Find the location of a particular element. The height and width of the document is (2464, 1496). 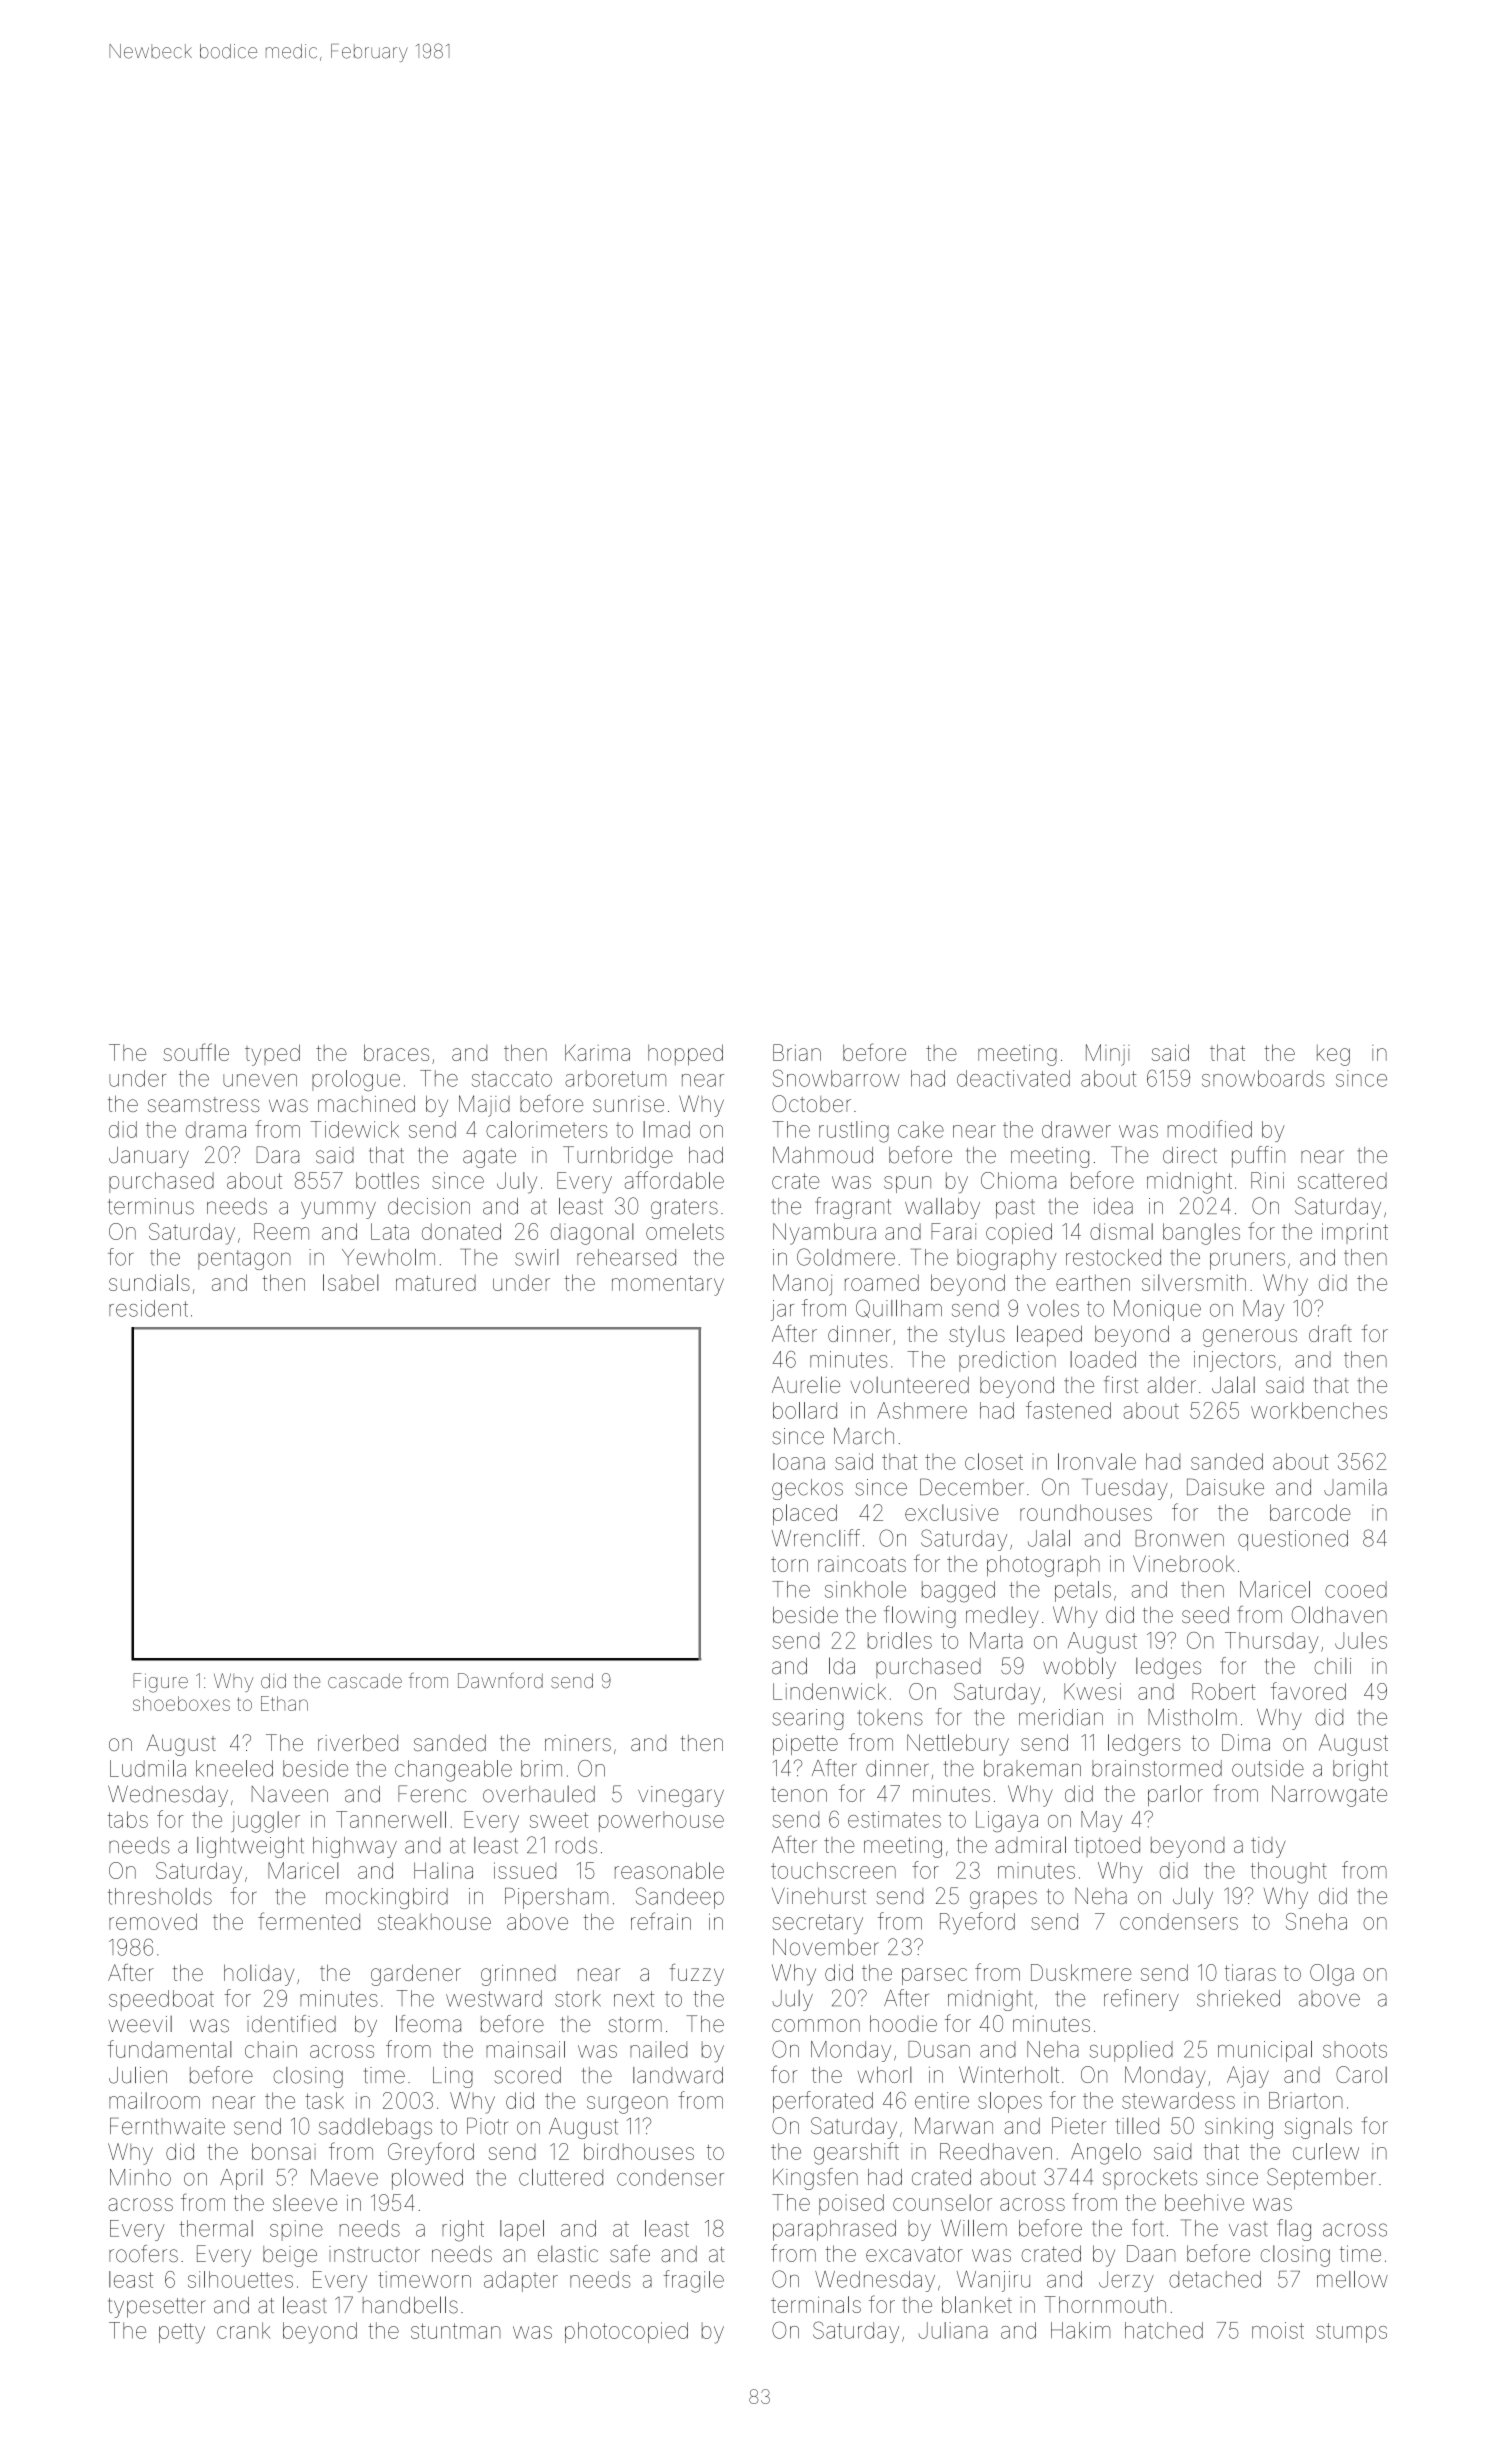

resident is located at coordinates (148, 1308).
